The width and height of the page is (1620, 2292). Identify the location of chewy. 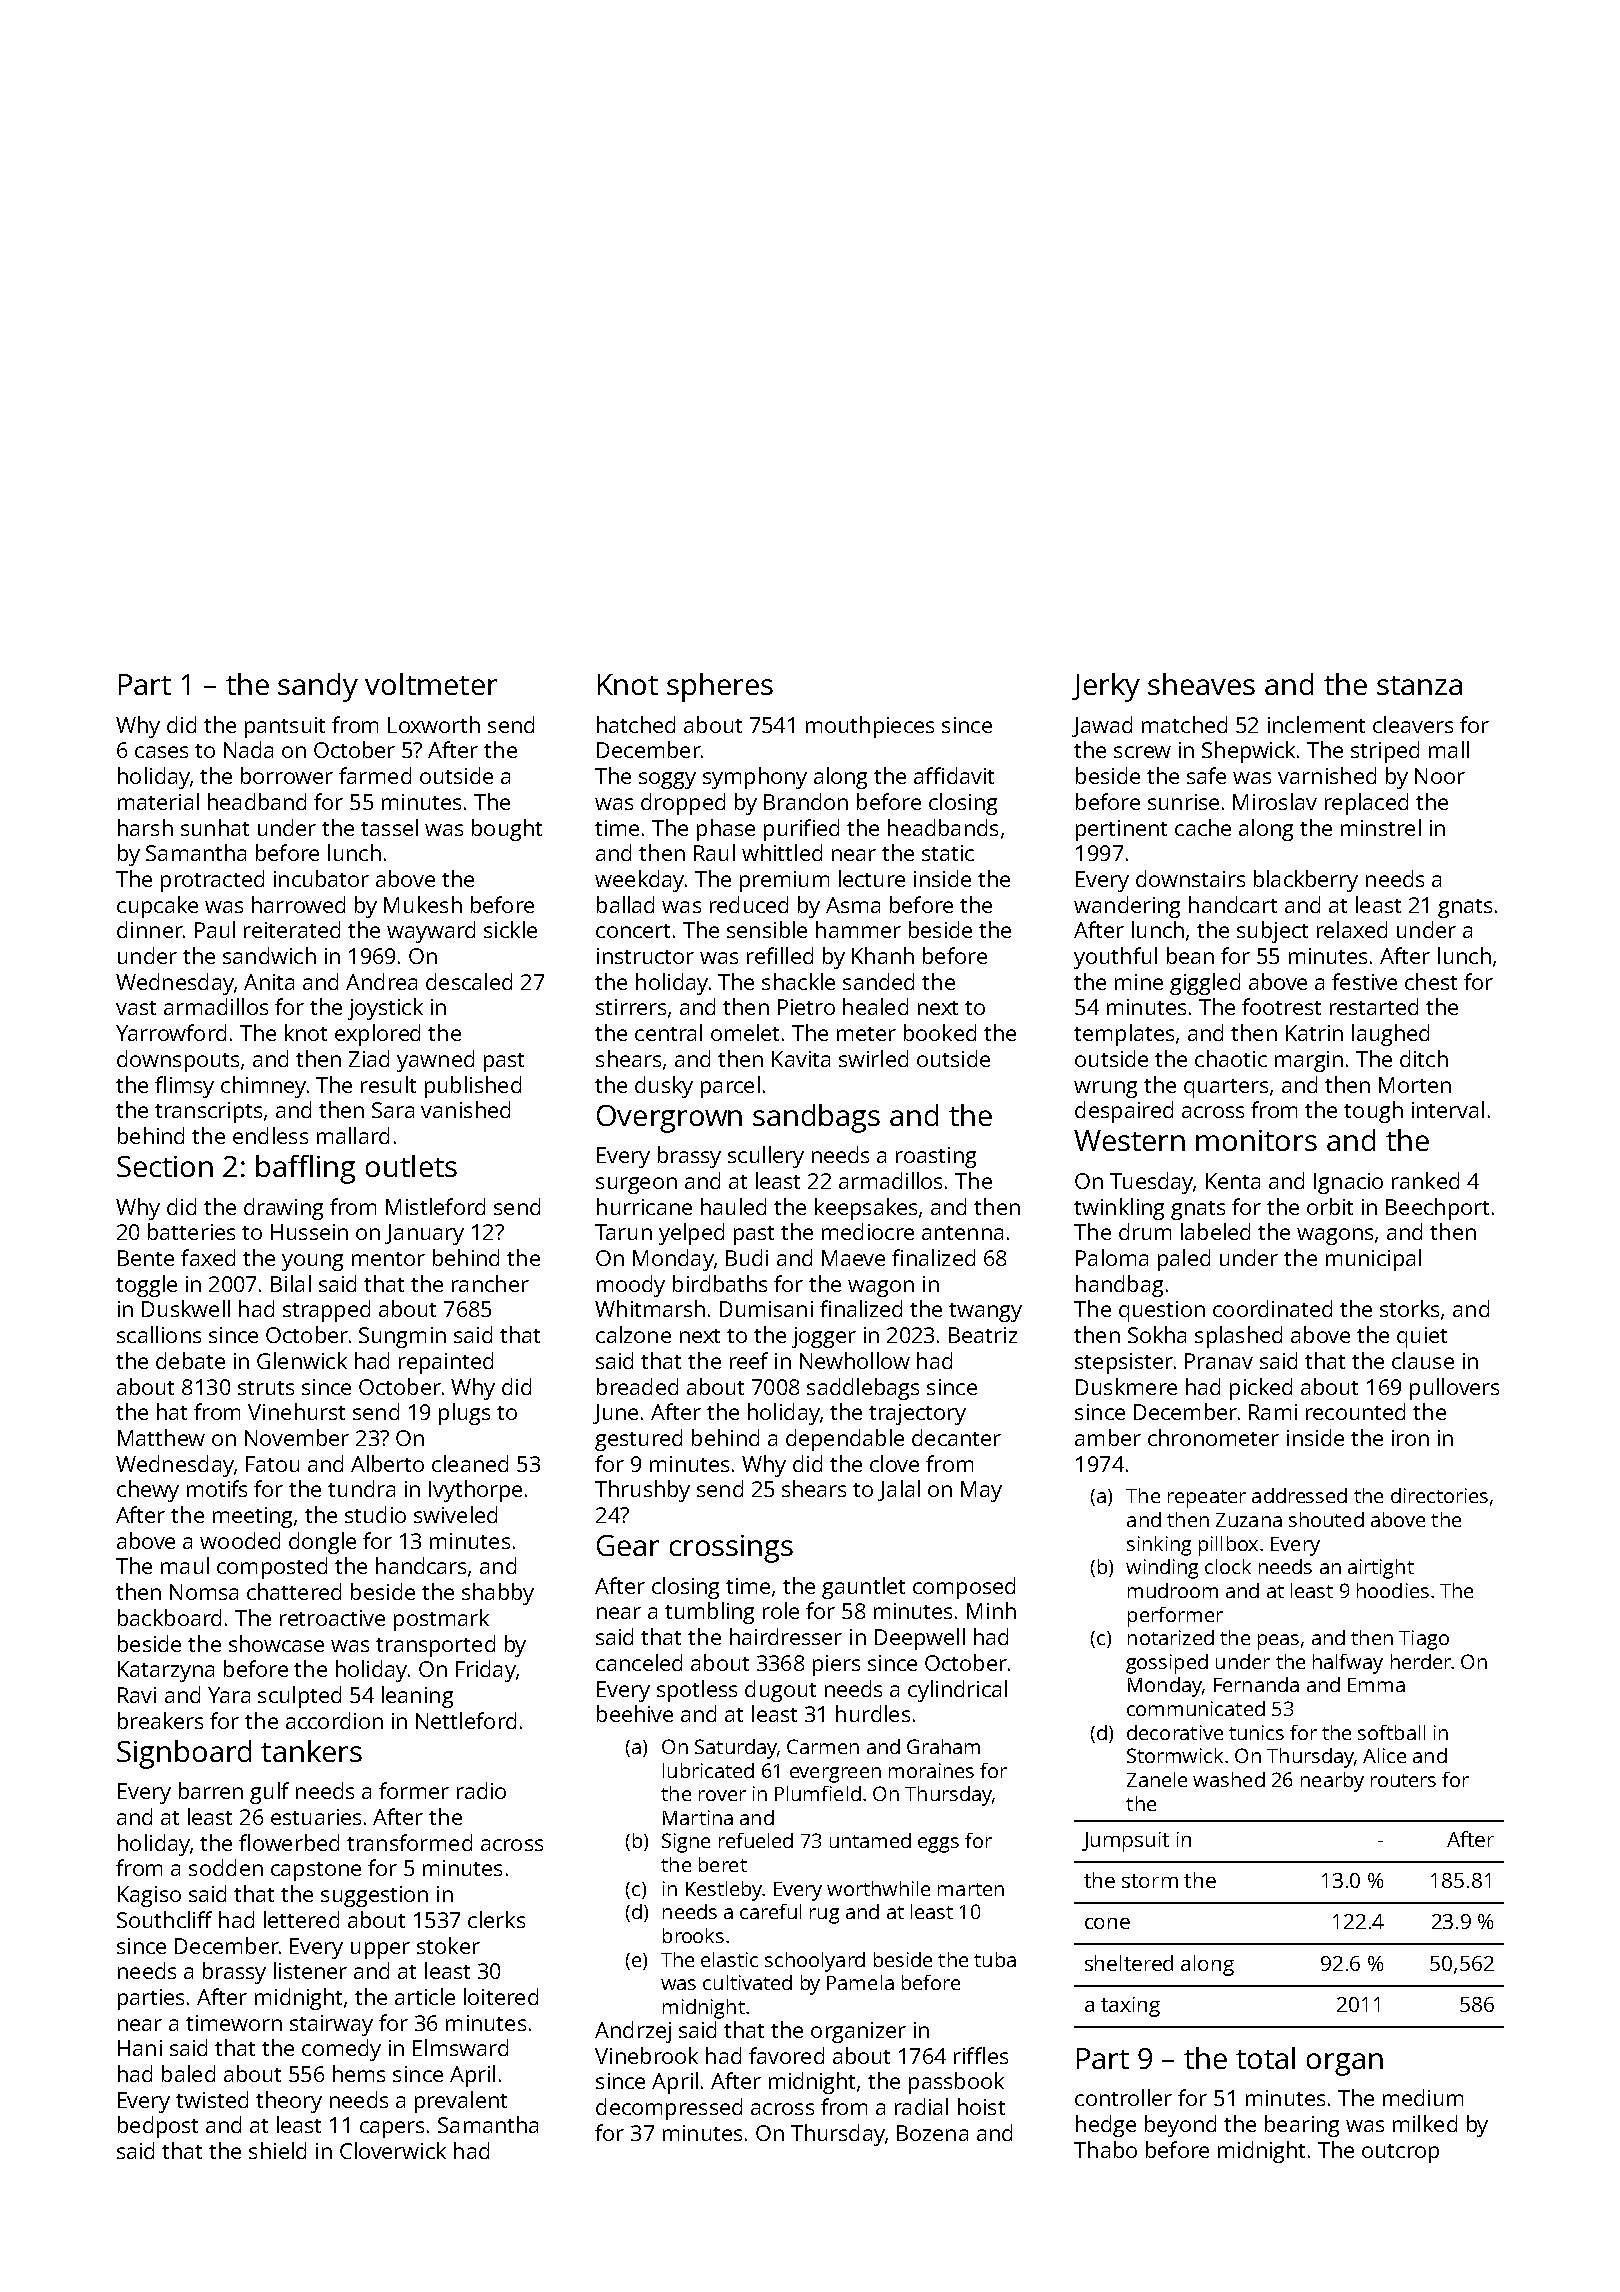
(148, 1491).
